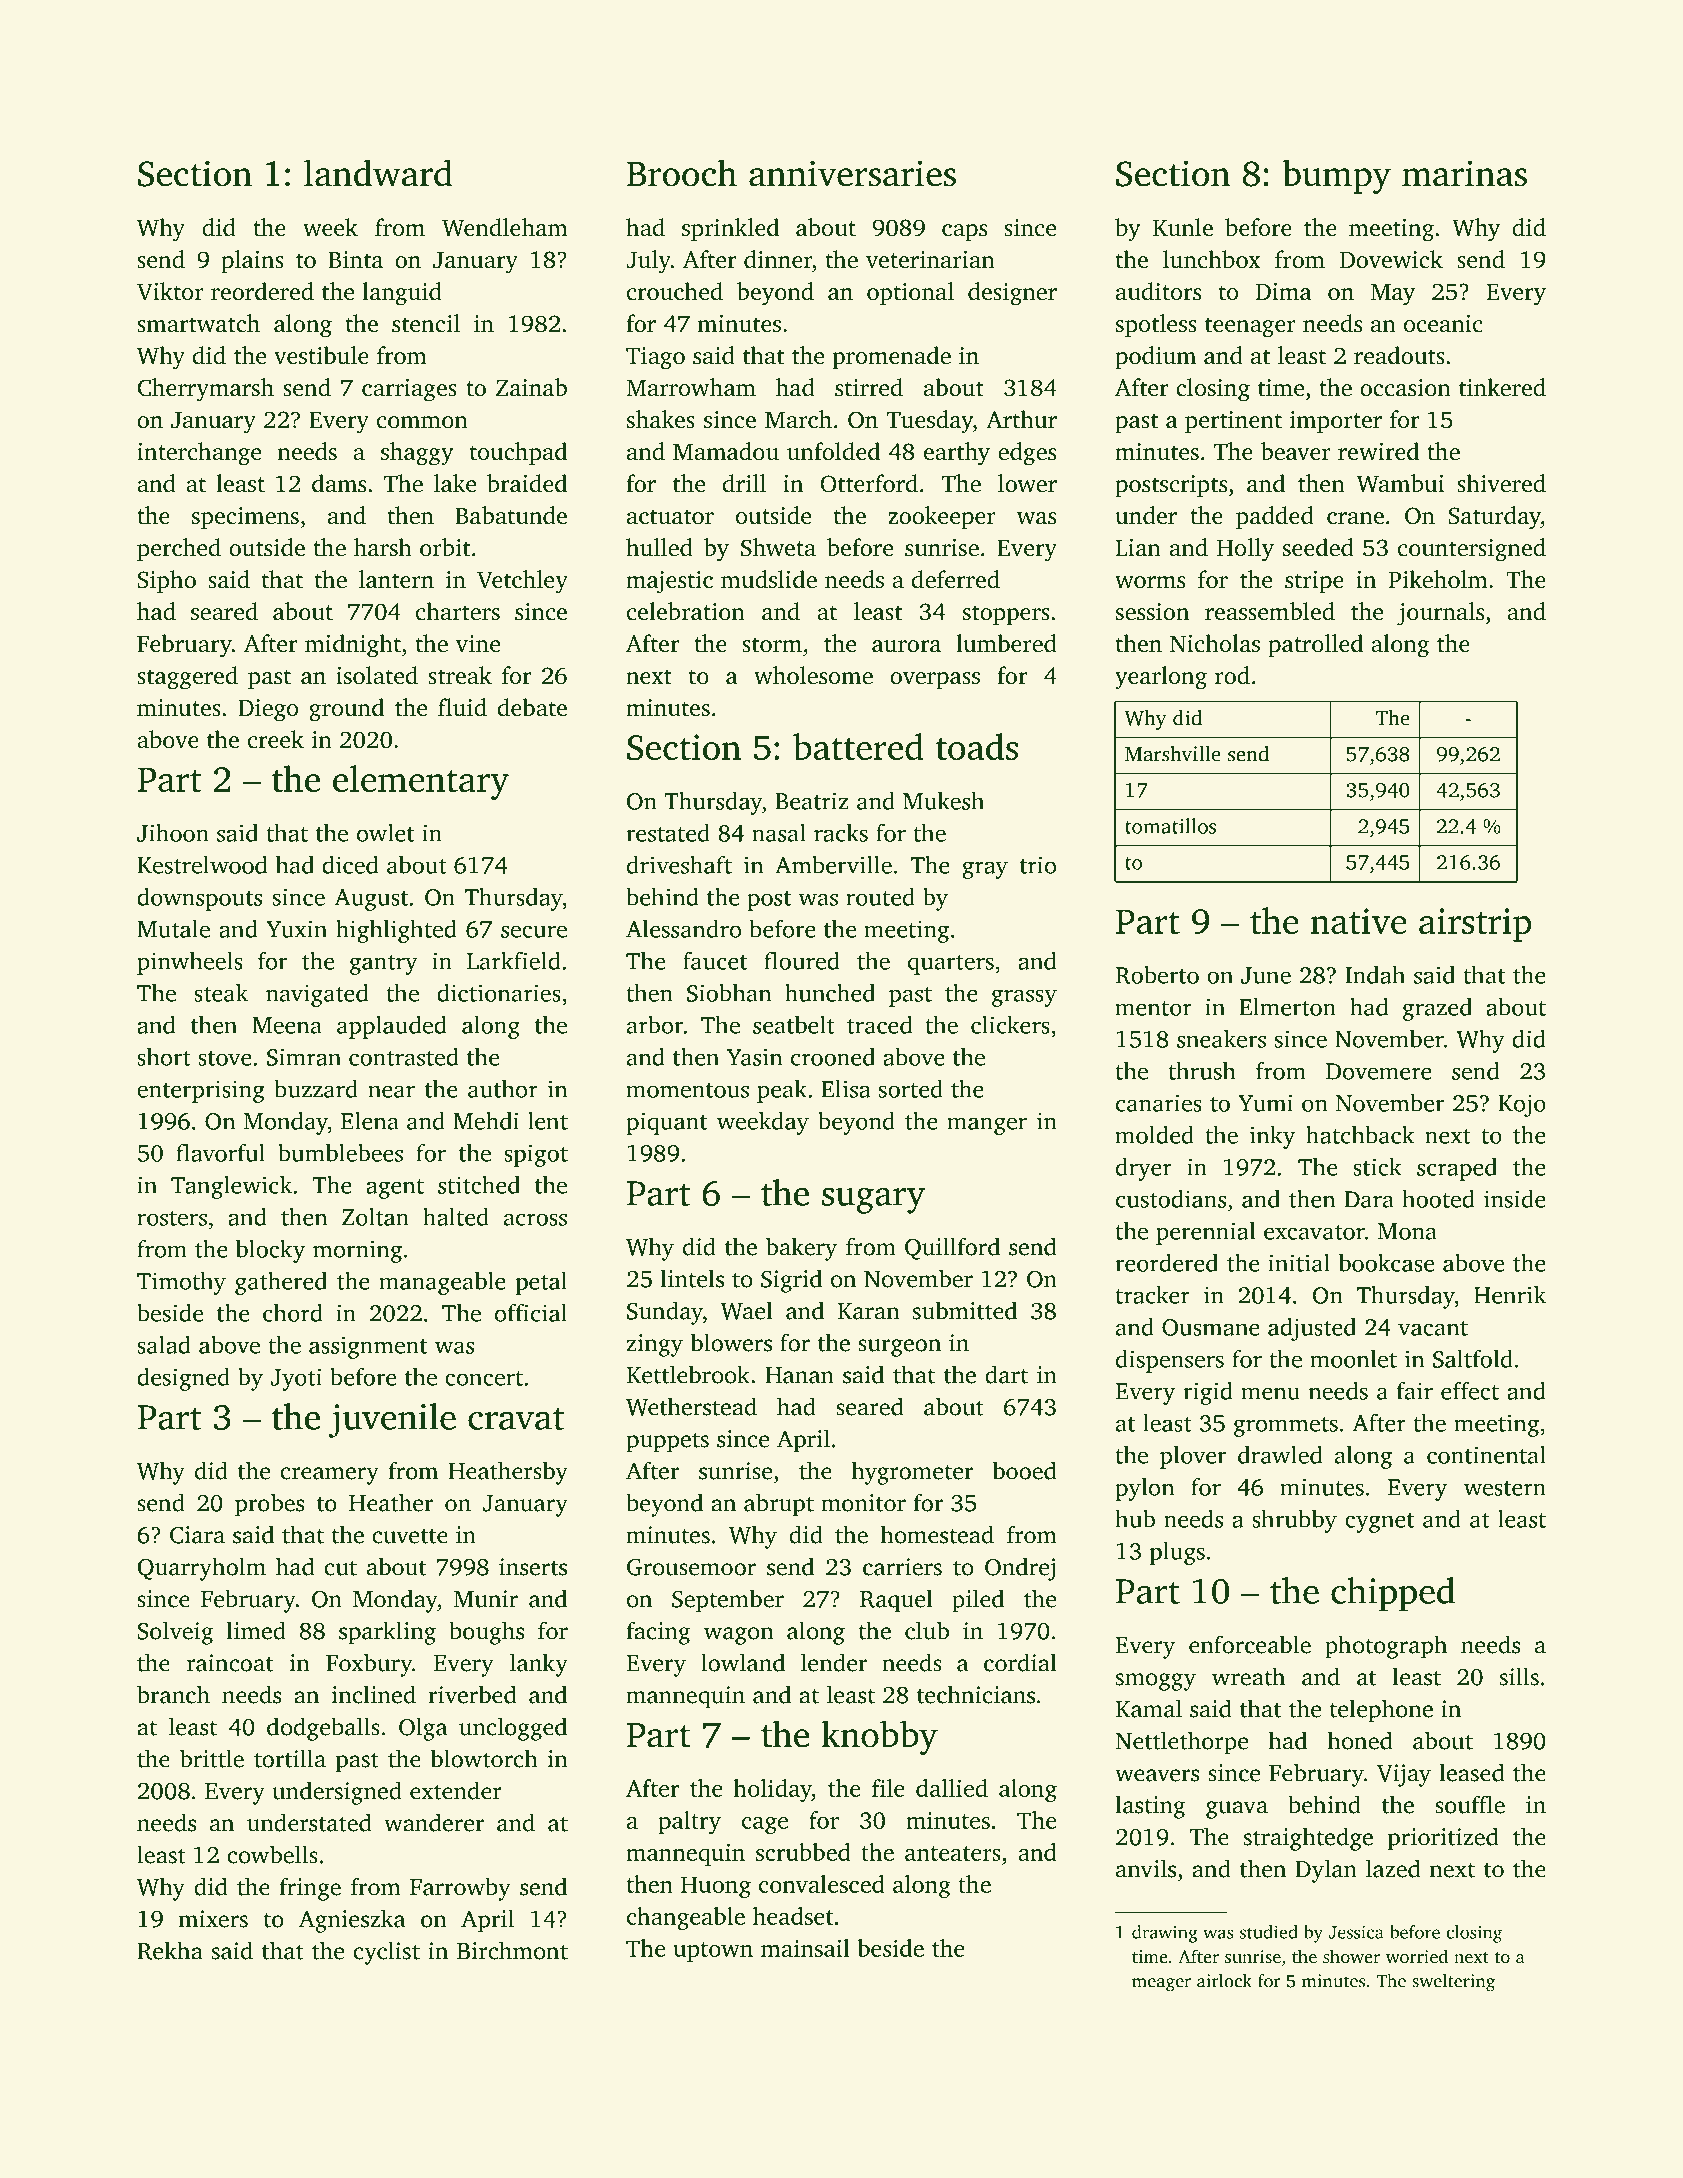 The height and width of the page is (2178, 1683). Describe the element at coordinates (1472, 550) in the page. I see `countersigned` at that location.
